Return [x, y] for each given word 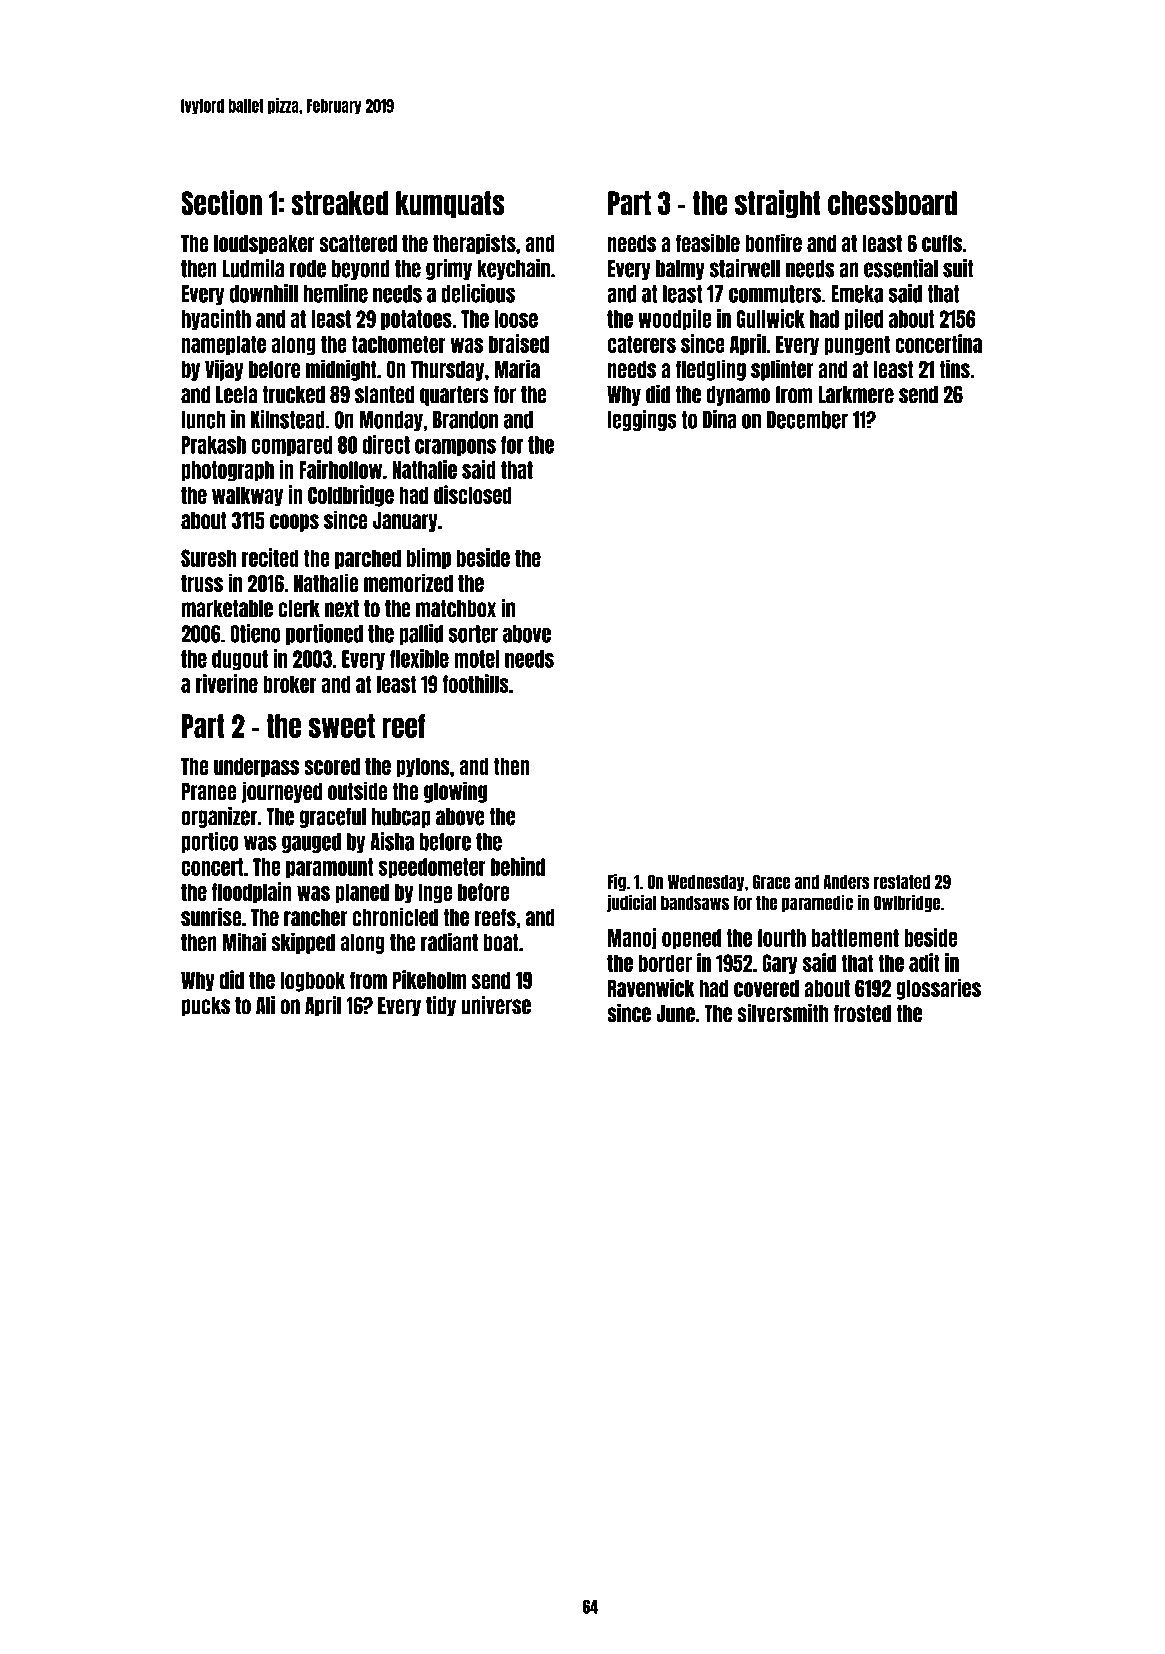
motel [477, 659]
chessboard [892, 203]
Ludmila [253, 268]
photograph [227, 471]
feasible [708, 243]
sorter [473, 634]
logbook [312, 981]
